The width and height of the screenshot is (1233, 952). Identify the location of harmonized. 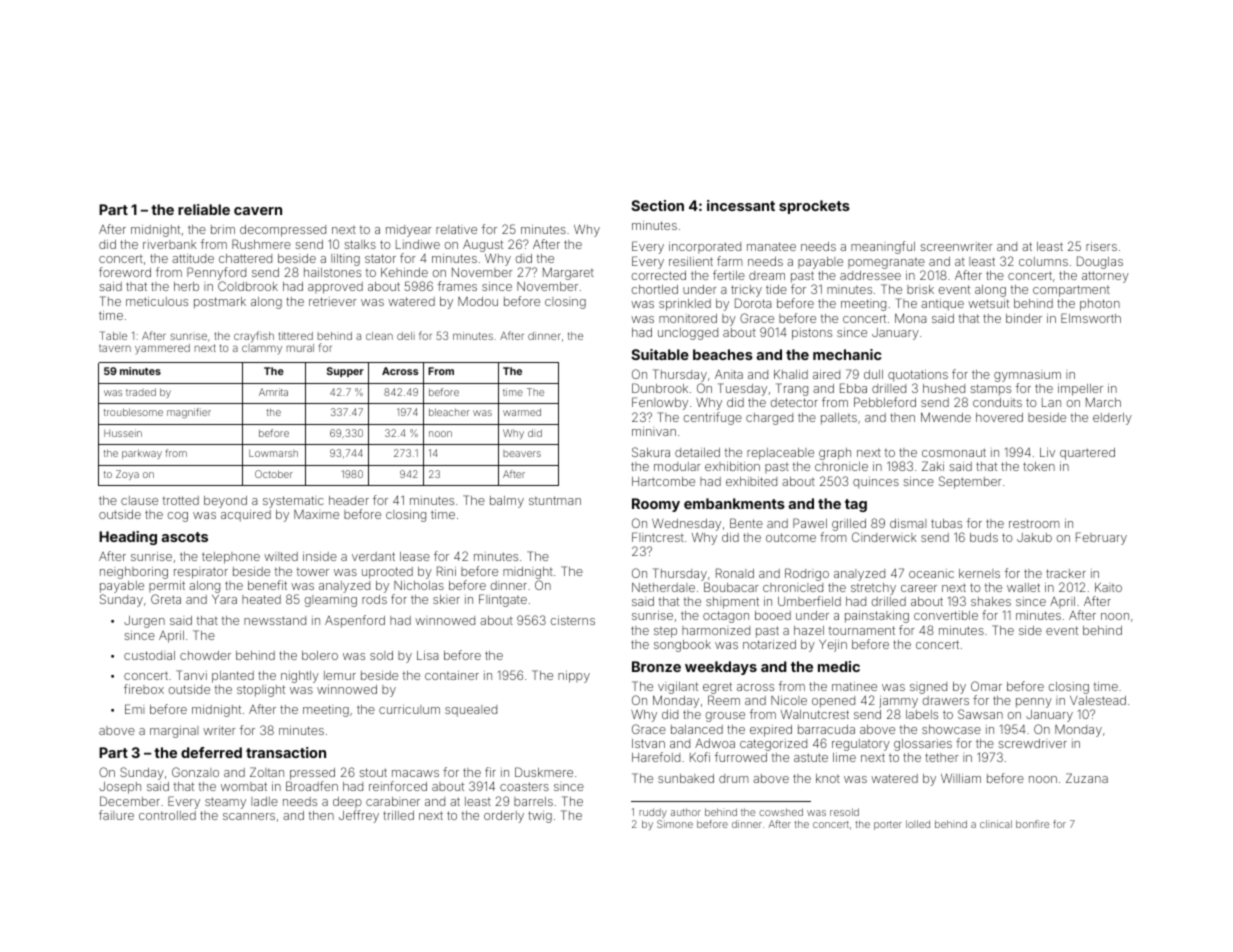
(716, 630).
